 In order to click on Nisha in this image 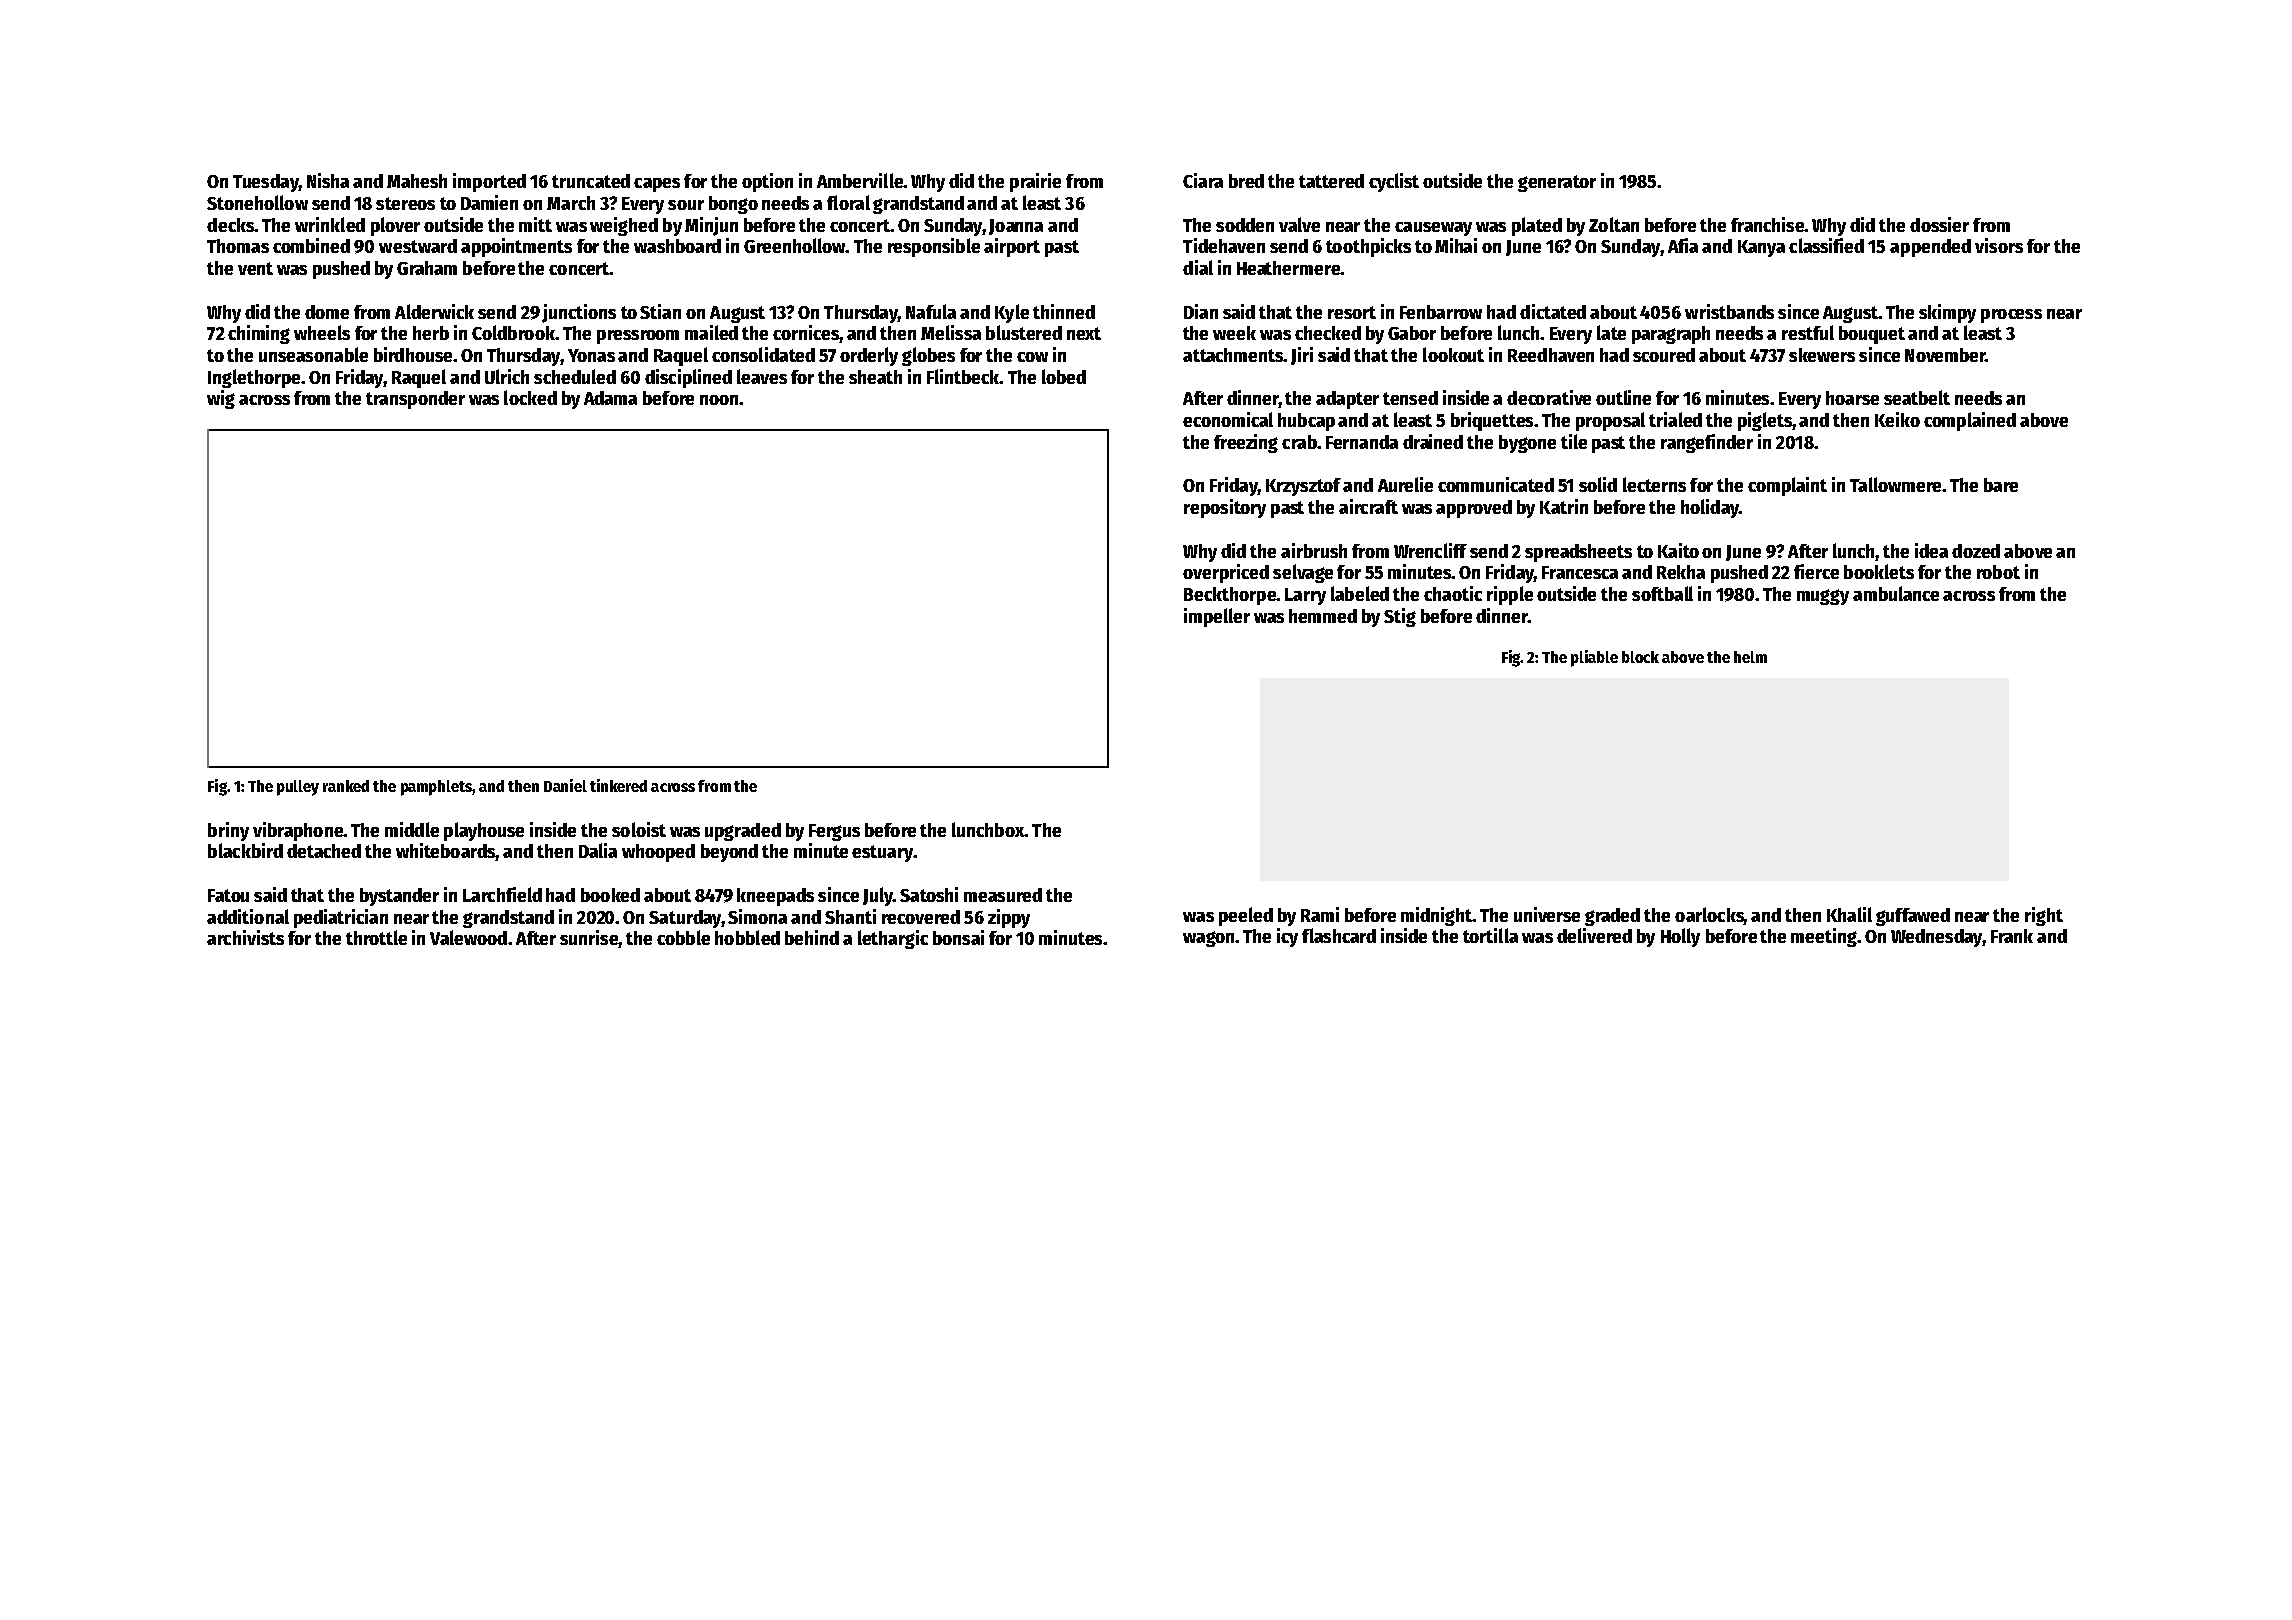, I will do `click(328, 180)`.
